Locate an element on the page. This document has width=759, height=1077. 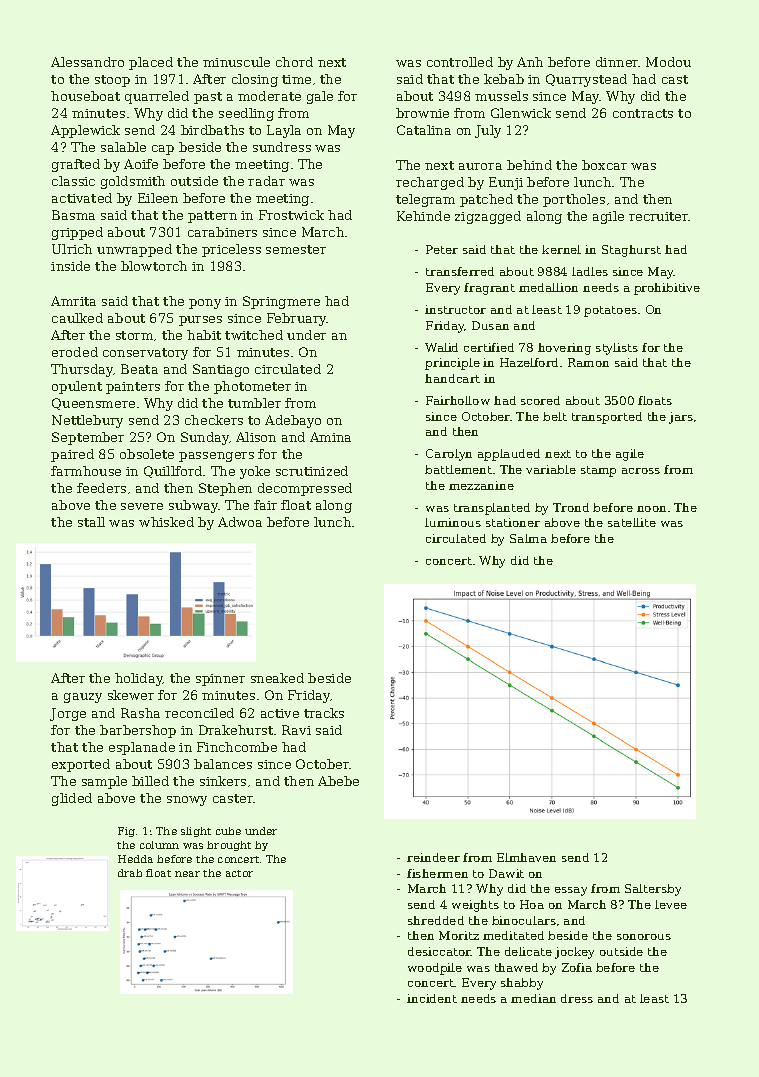
Alessandro is located at coordinates (87, 62).
